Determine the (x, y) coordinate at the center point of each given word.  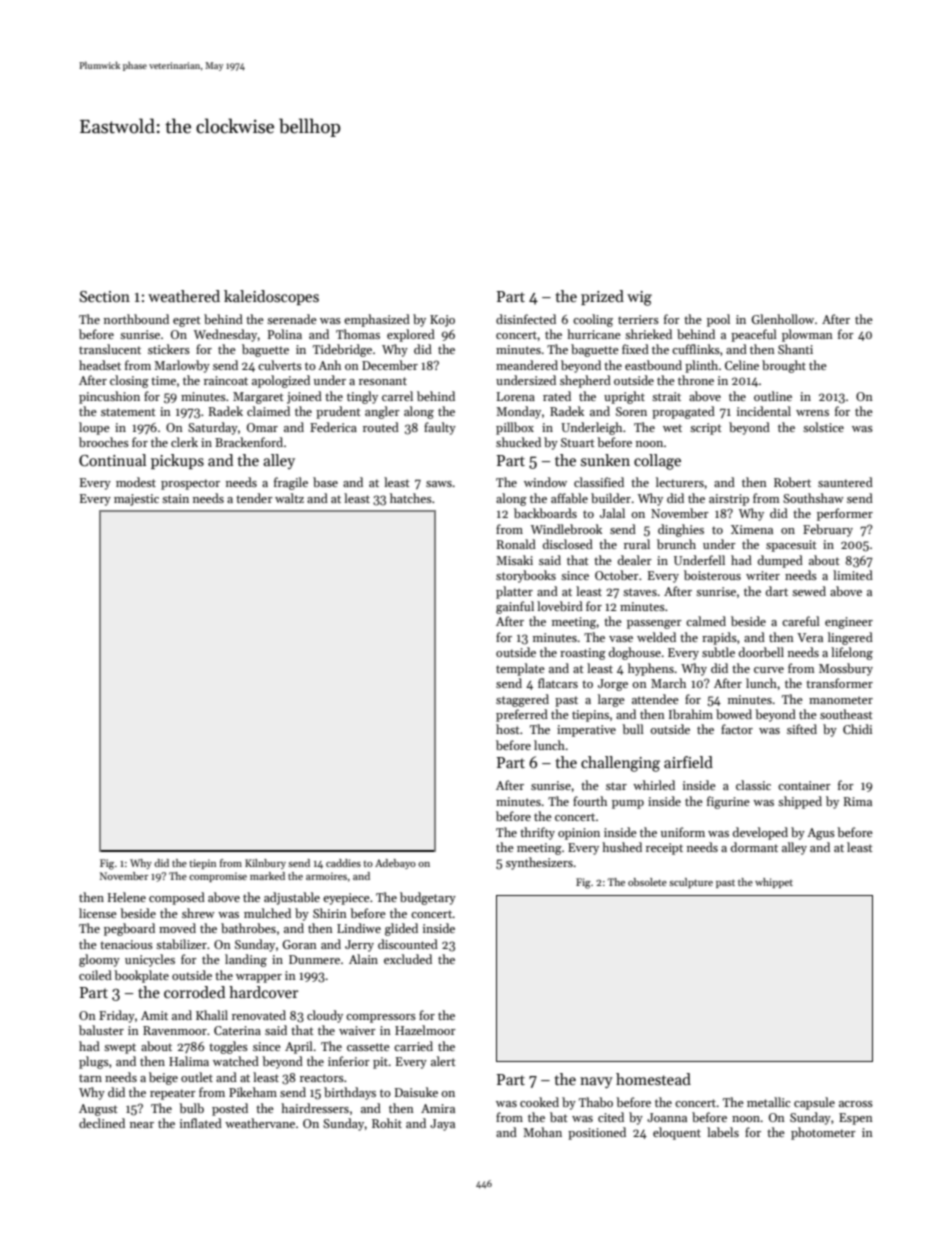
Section (105, 296)
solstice (823, 427)
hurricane (594, 334)
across (856, 1104)
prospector (190, 484)
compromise (218, 877)
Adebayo (395, 864)
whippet (774, 883)
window (545, 482)
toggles (228, 1047)
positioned (597, 1133)
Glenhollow (783, 319)
